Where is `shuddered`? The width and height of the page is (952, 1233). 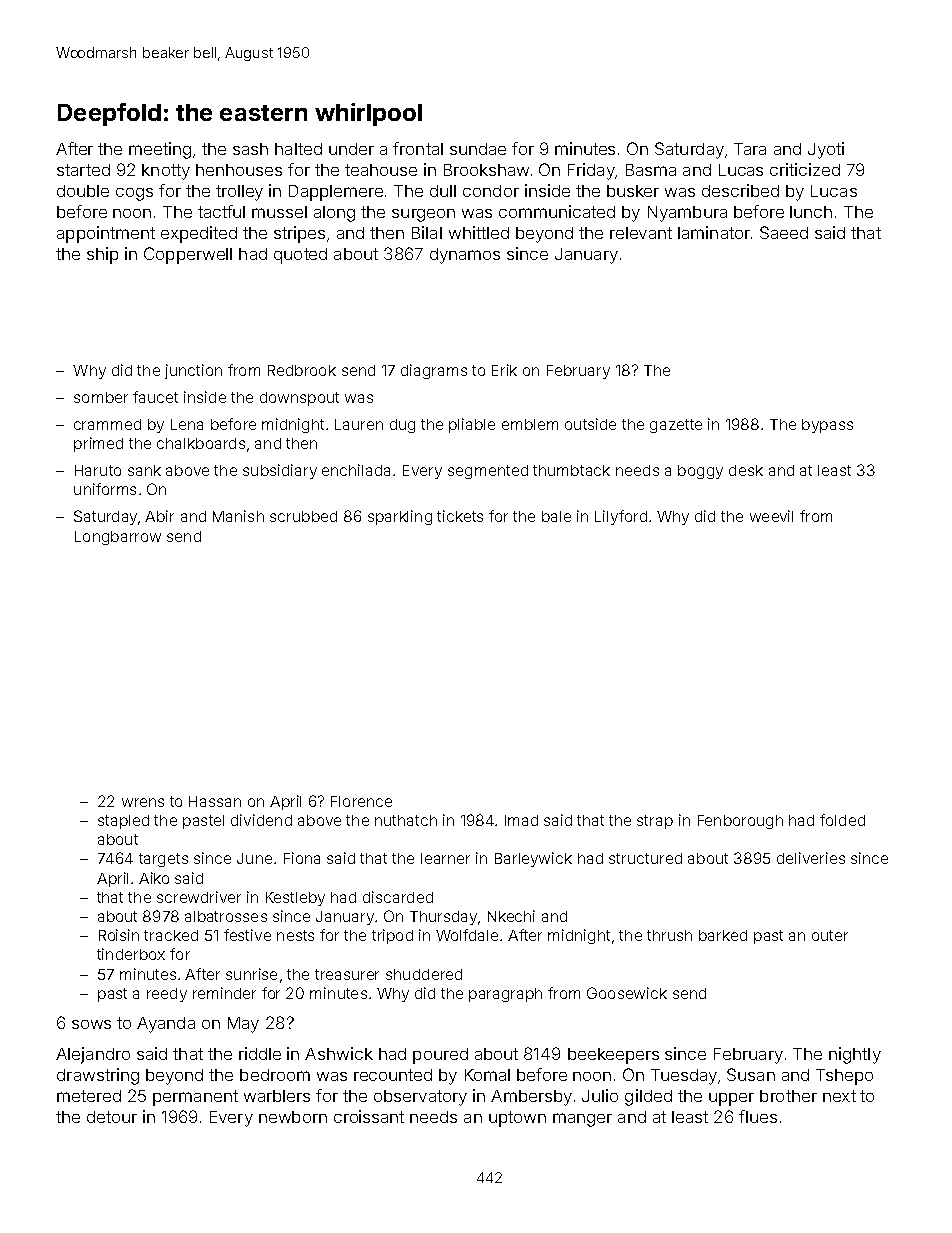 shuddered is located at coordinates (424, 974).
